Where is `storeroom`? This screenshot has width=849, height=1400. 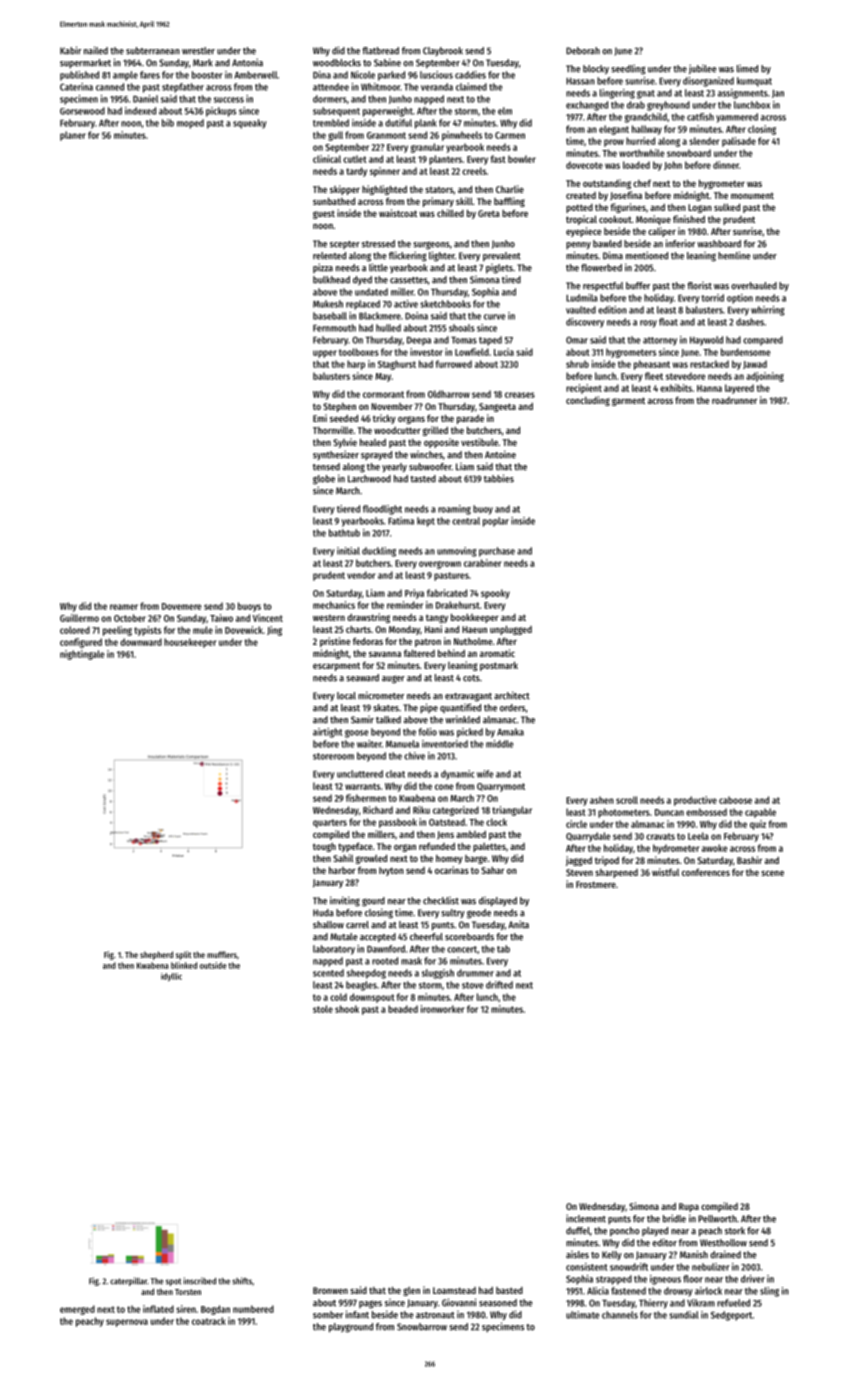 storeroom is located at coordinates (333, 756).
